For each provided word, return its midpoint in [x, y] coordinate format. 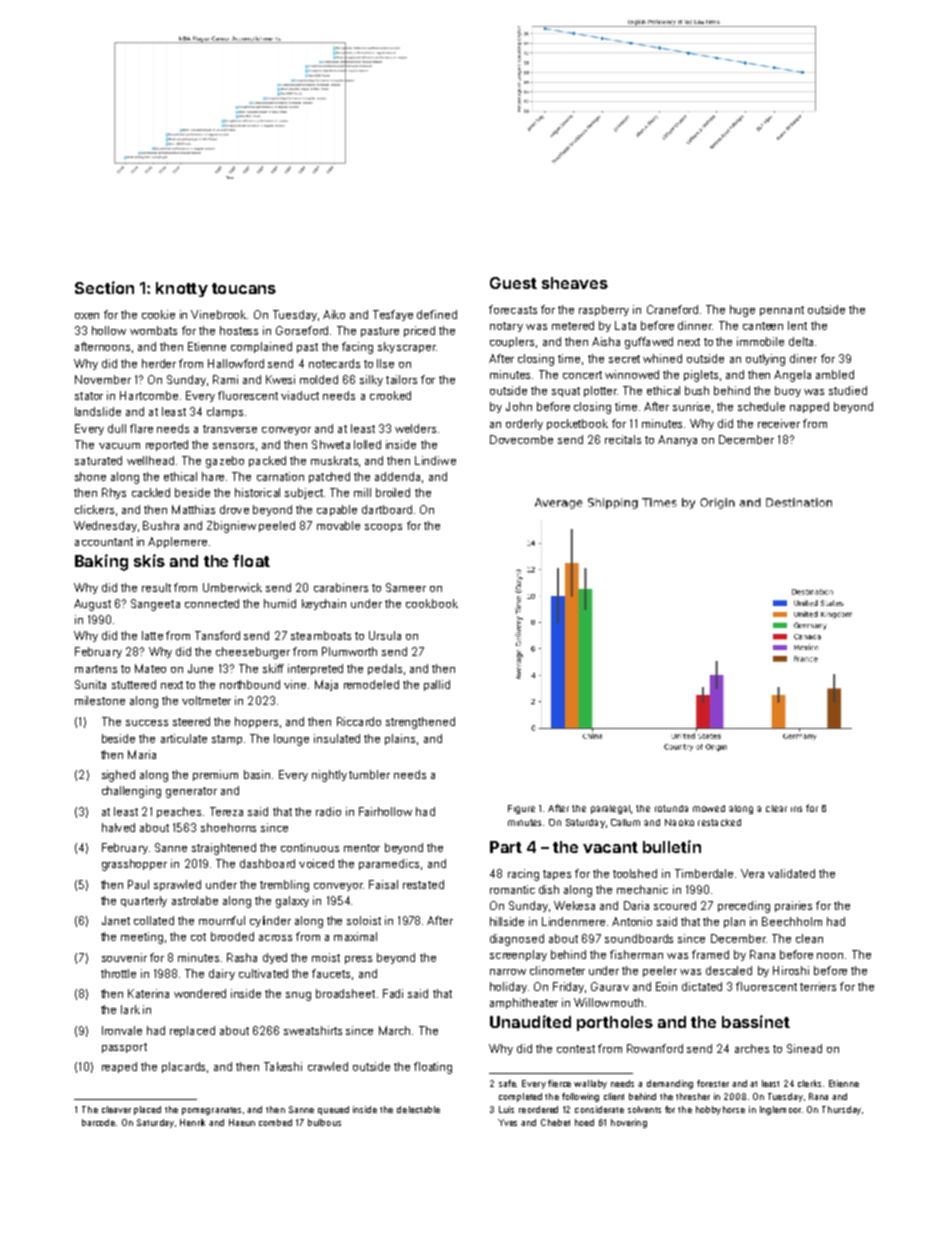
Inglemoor [780, 1110]
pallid [437, 685]
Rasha [242, 957]
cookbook [432, 603]
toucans [244, 288]
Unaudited [530, 1021]
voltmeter [206, 700]
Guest [513, 283]
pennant [782, 311]
